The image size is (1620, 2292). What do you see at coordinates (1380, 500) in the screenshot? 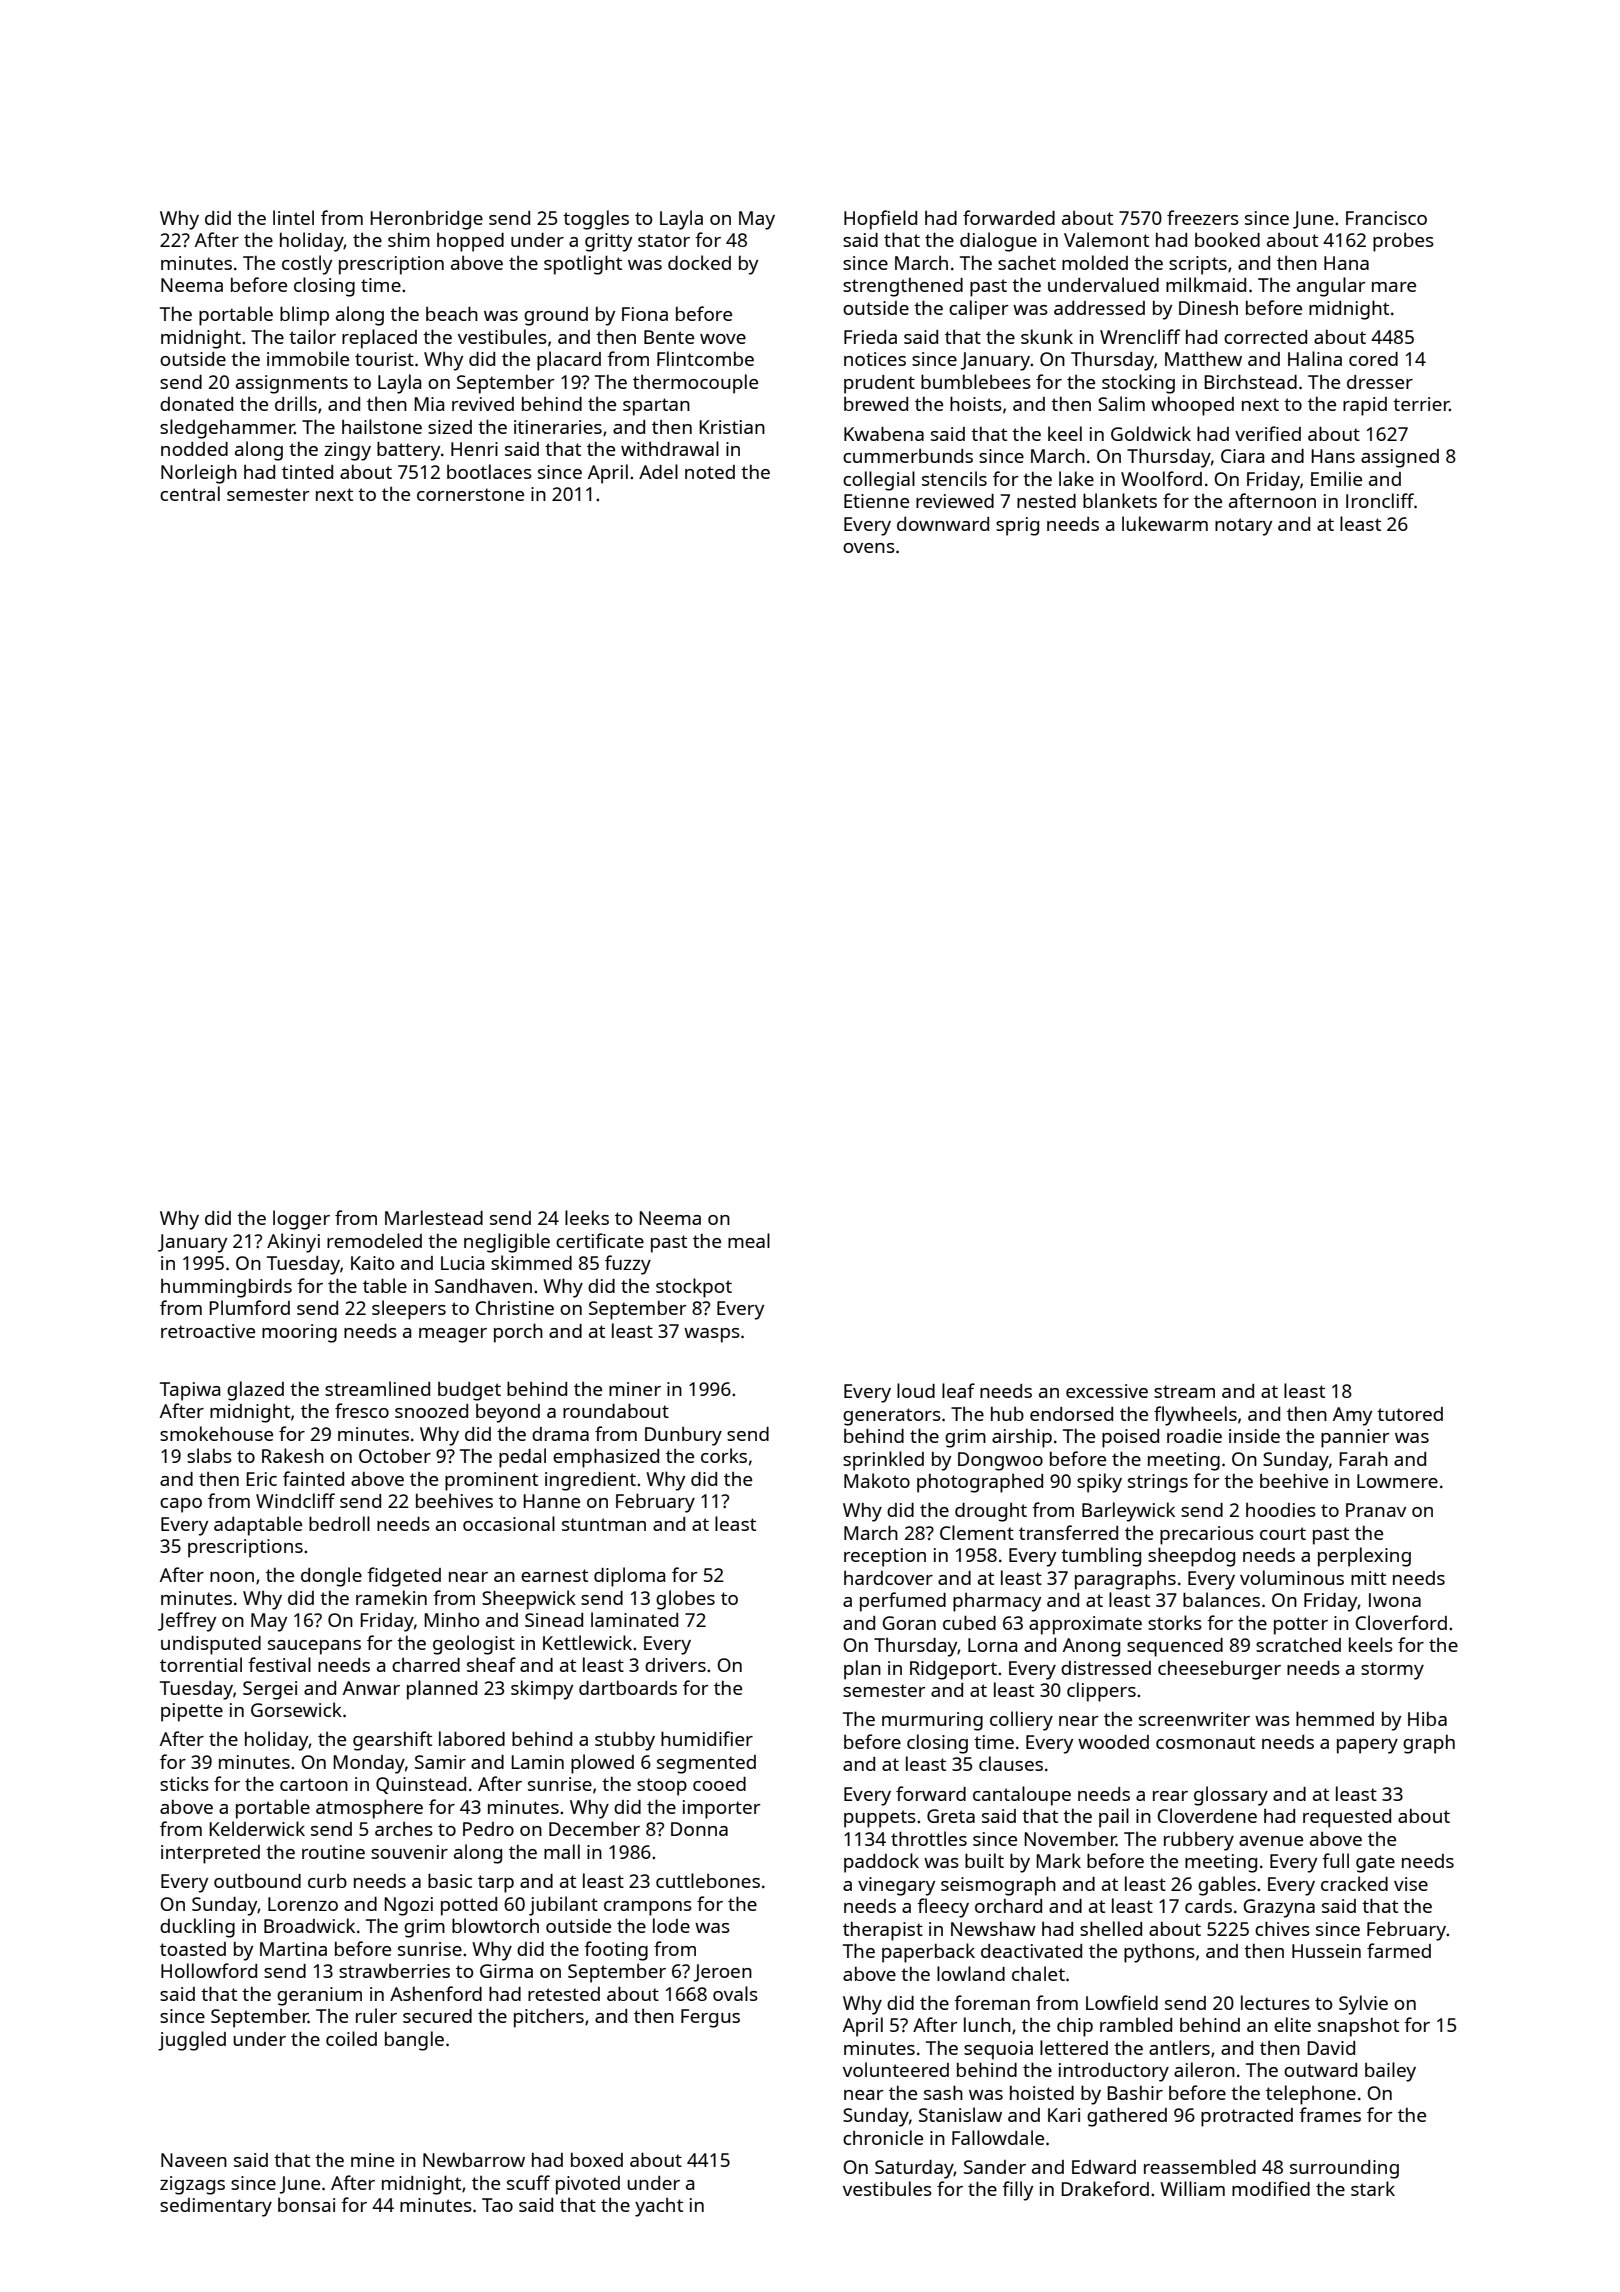
I see `Ironcliff` at bounding box center [1380, 500].
